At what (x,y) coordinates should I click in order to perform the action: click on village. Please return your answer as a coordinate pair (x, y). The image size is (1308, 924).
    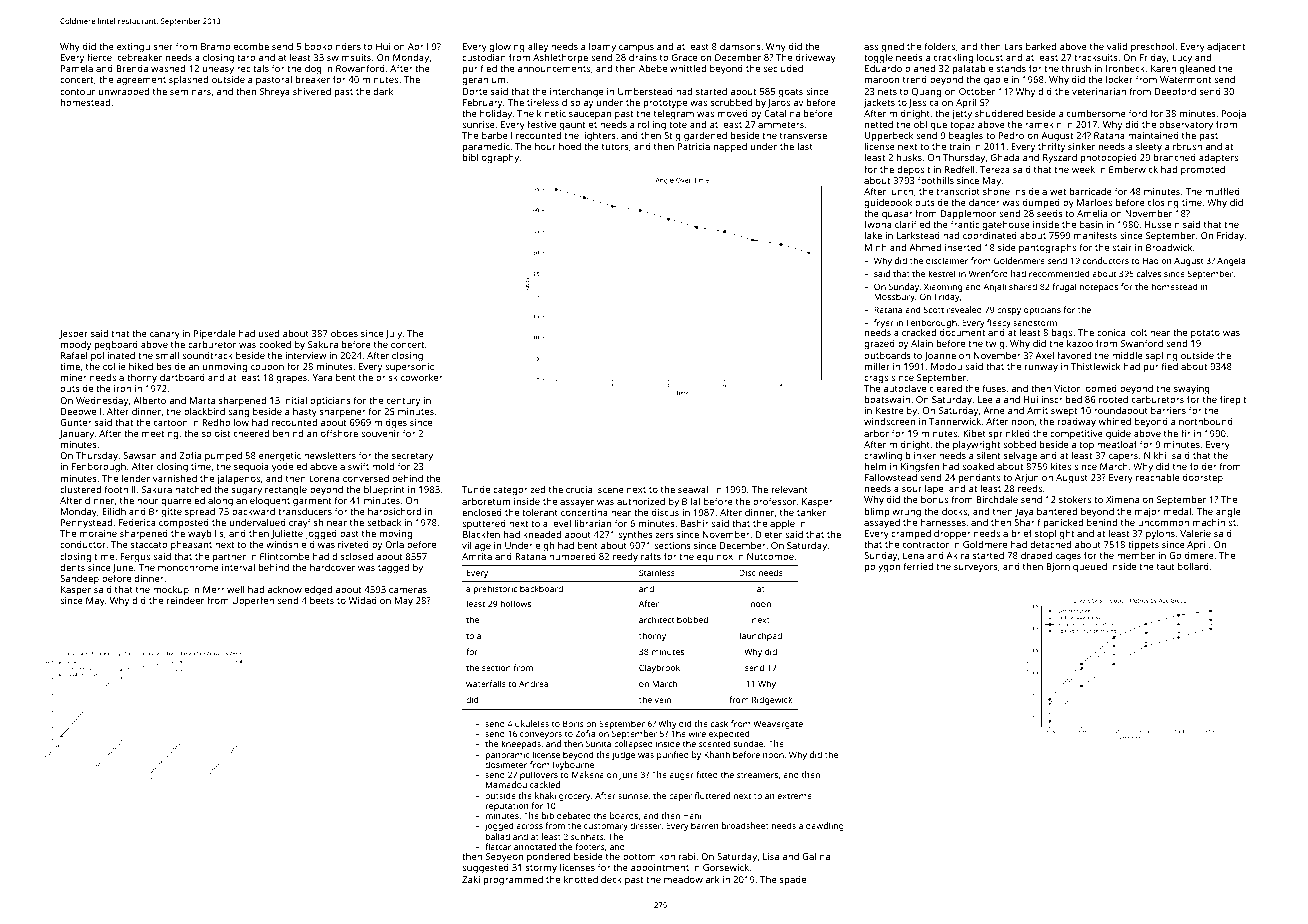
    Looking at the image, I should click on (476, 547).
